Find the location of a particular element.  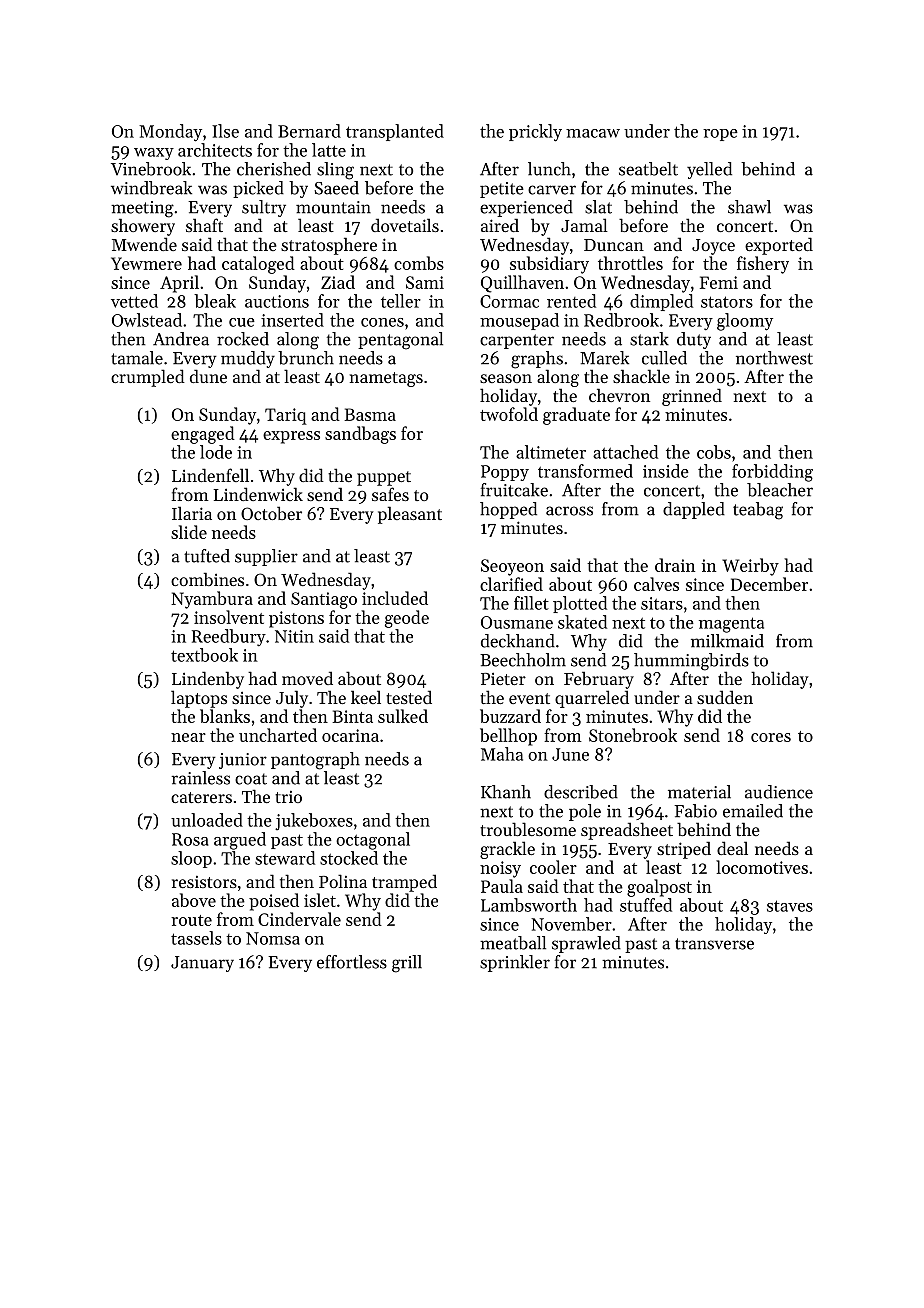

shackle is located at coordinates (641, 376).
